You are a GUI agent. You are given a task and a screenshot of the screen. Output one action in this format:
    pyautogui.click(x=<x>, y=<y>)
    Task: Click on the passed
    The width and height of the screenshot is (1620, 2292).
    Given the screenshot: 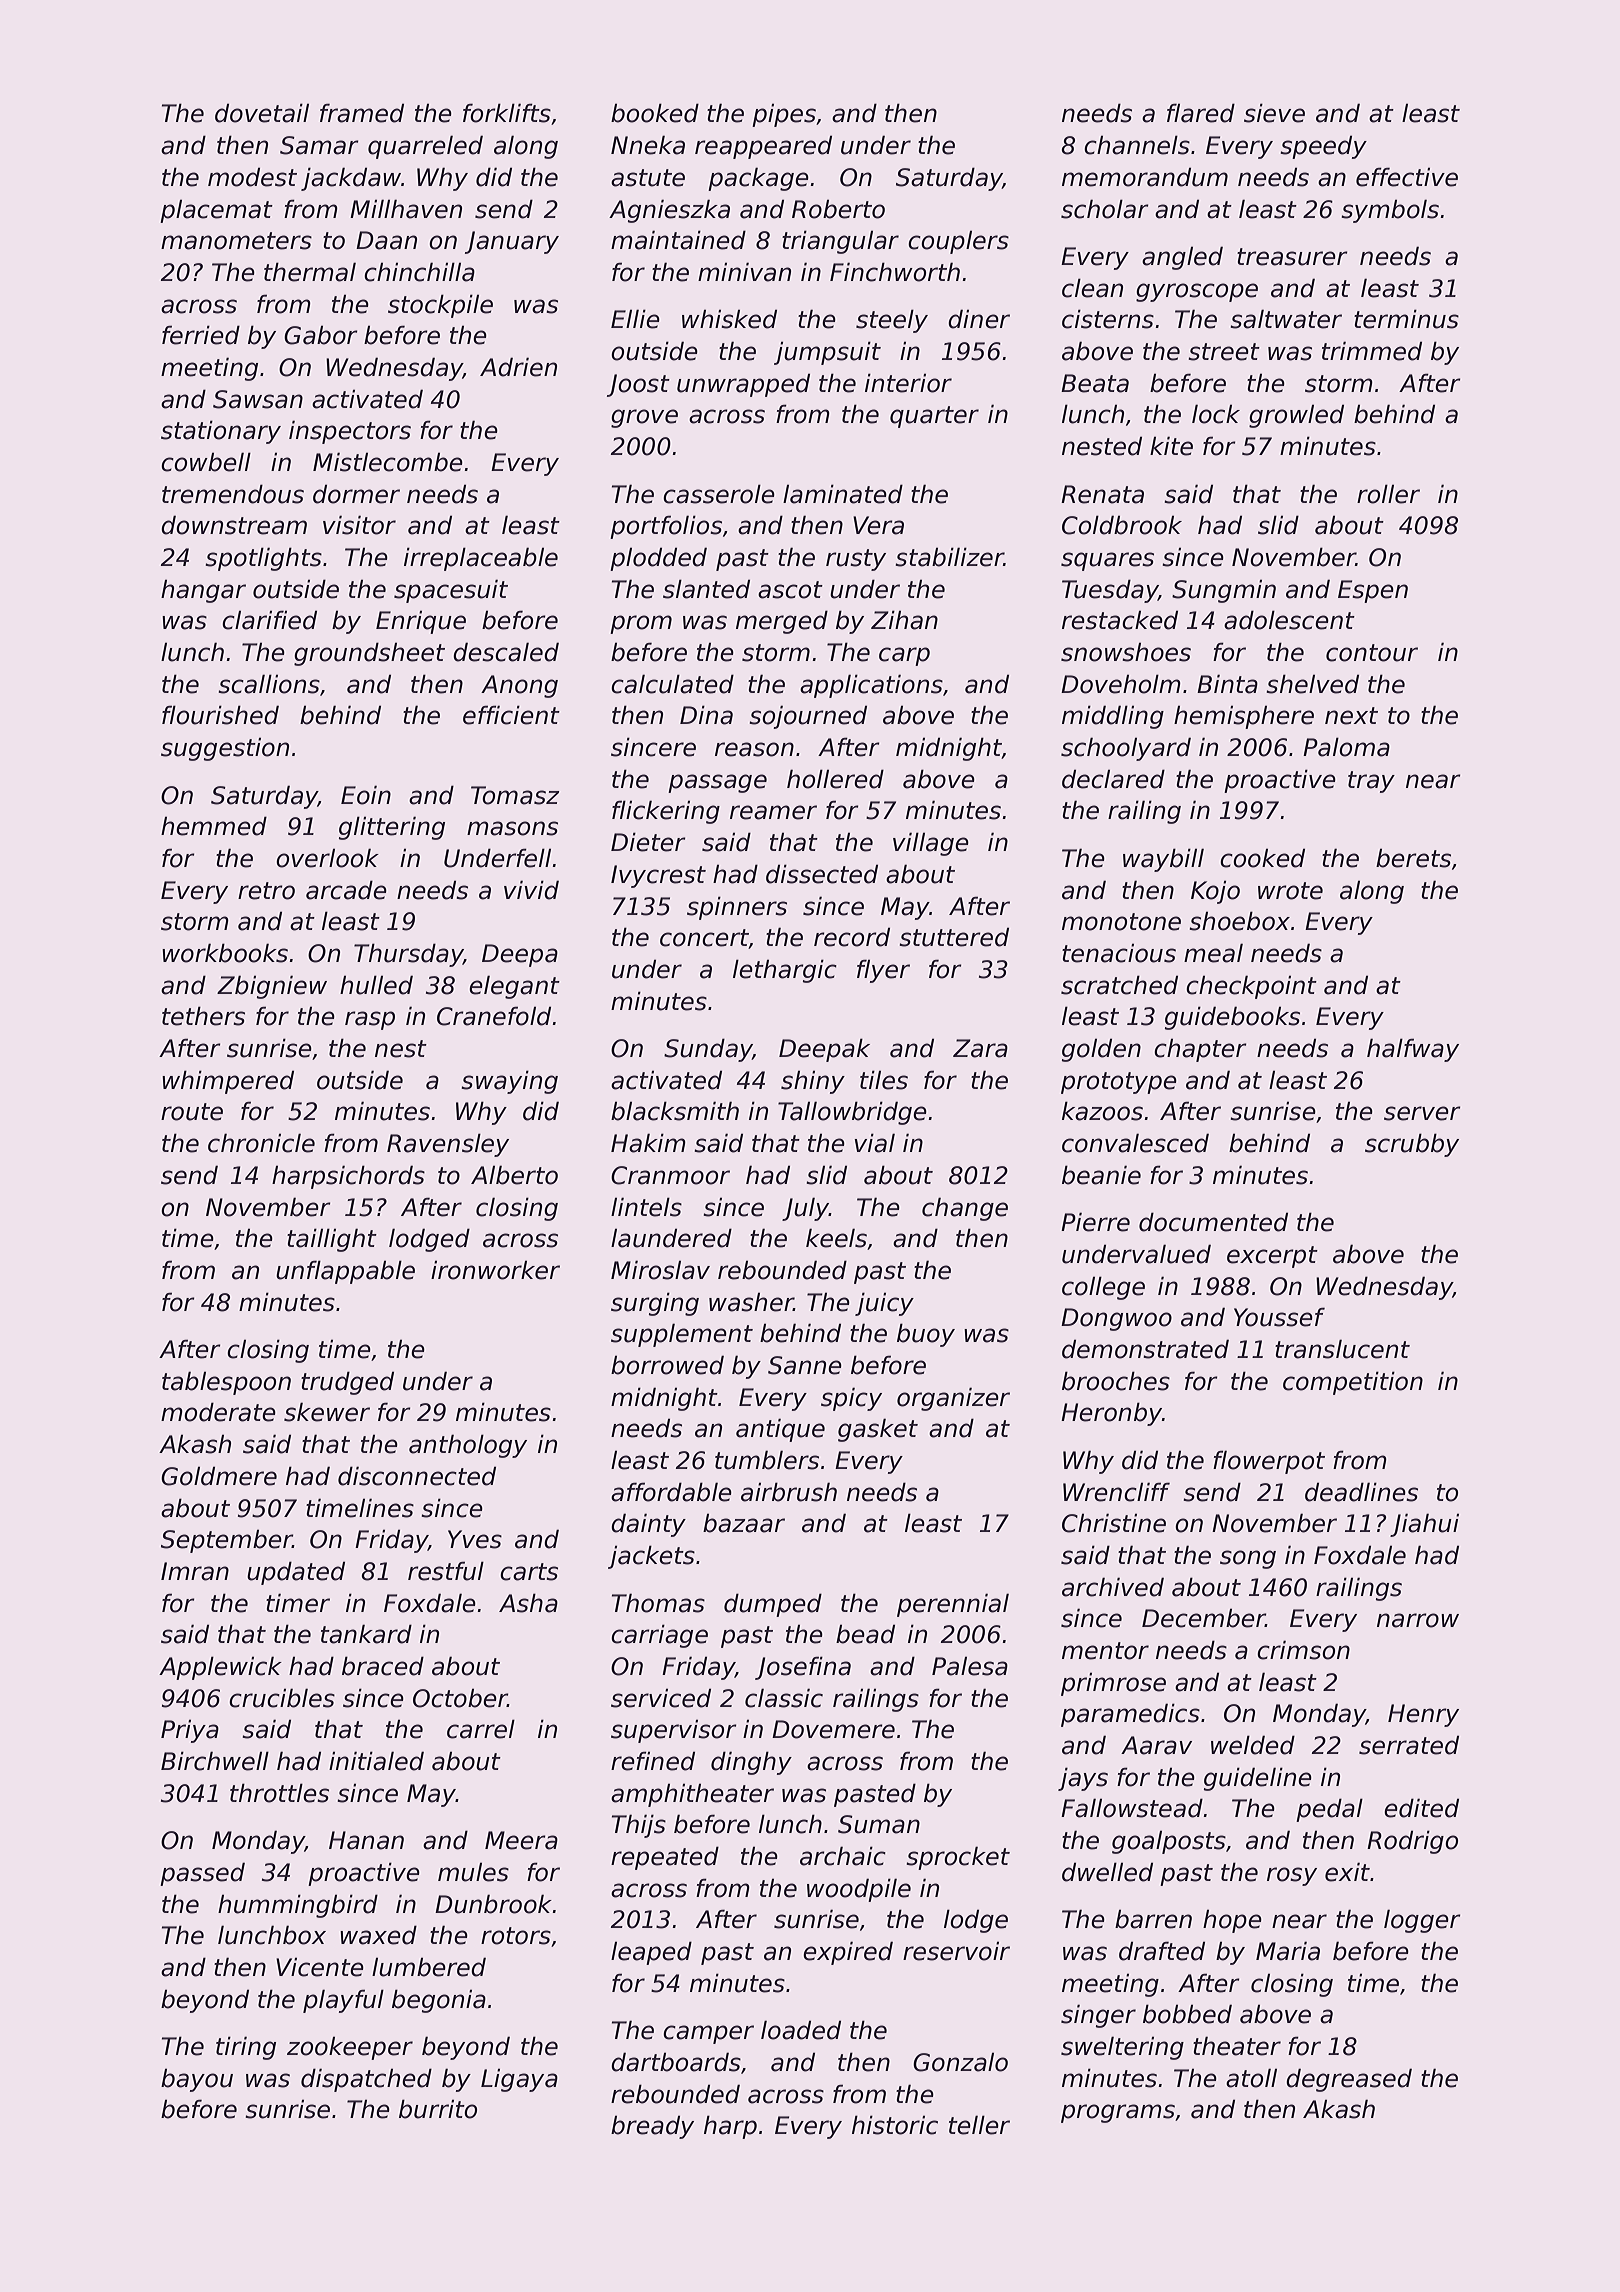 What is the action you would take?
    pyautogui.click(x=202, y=1874)
